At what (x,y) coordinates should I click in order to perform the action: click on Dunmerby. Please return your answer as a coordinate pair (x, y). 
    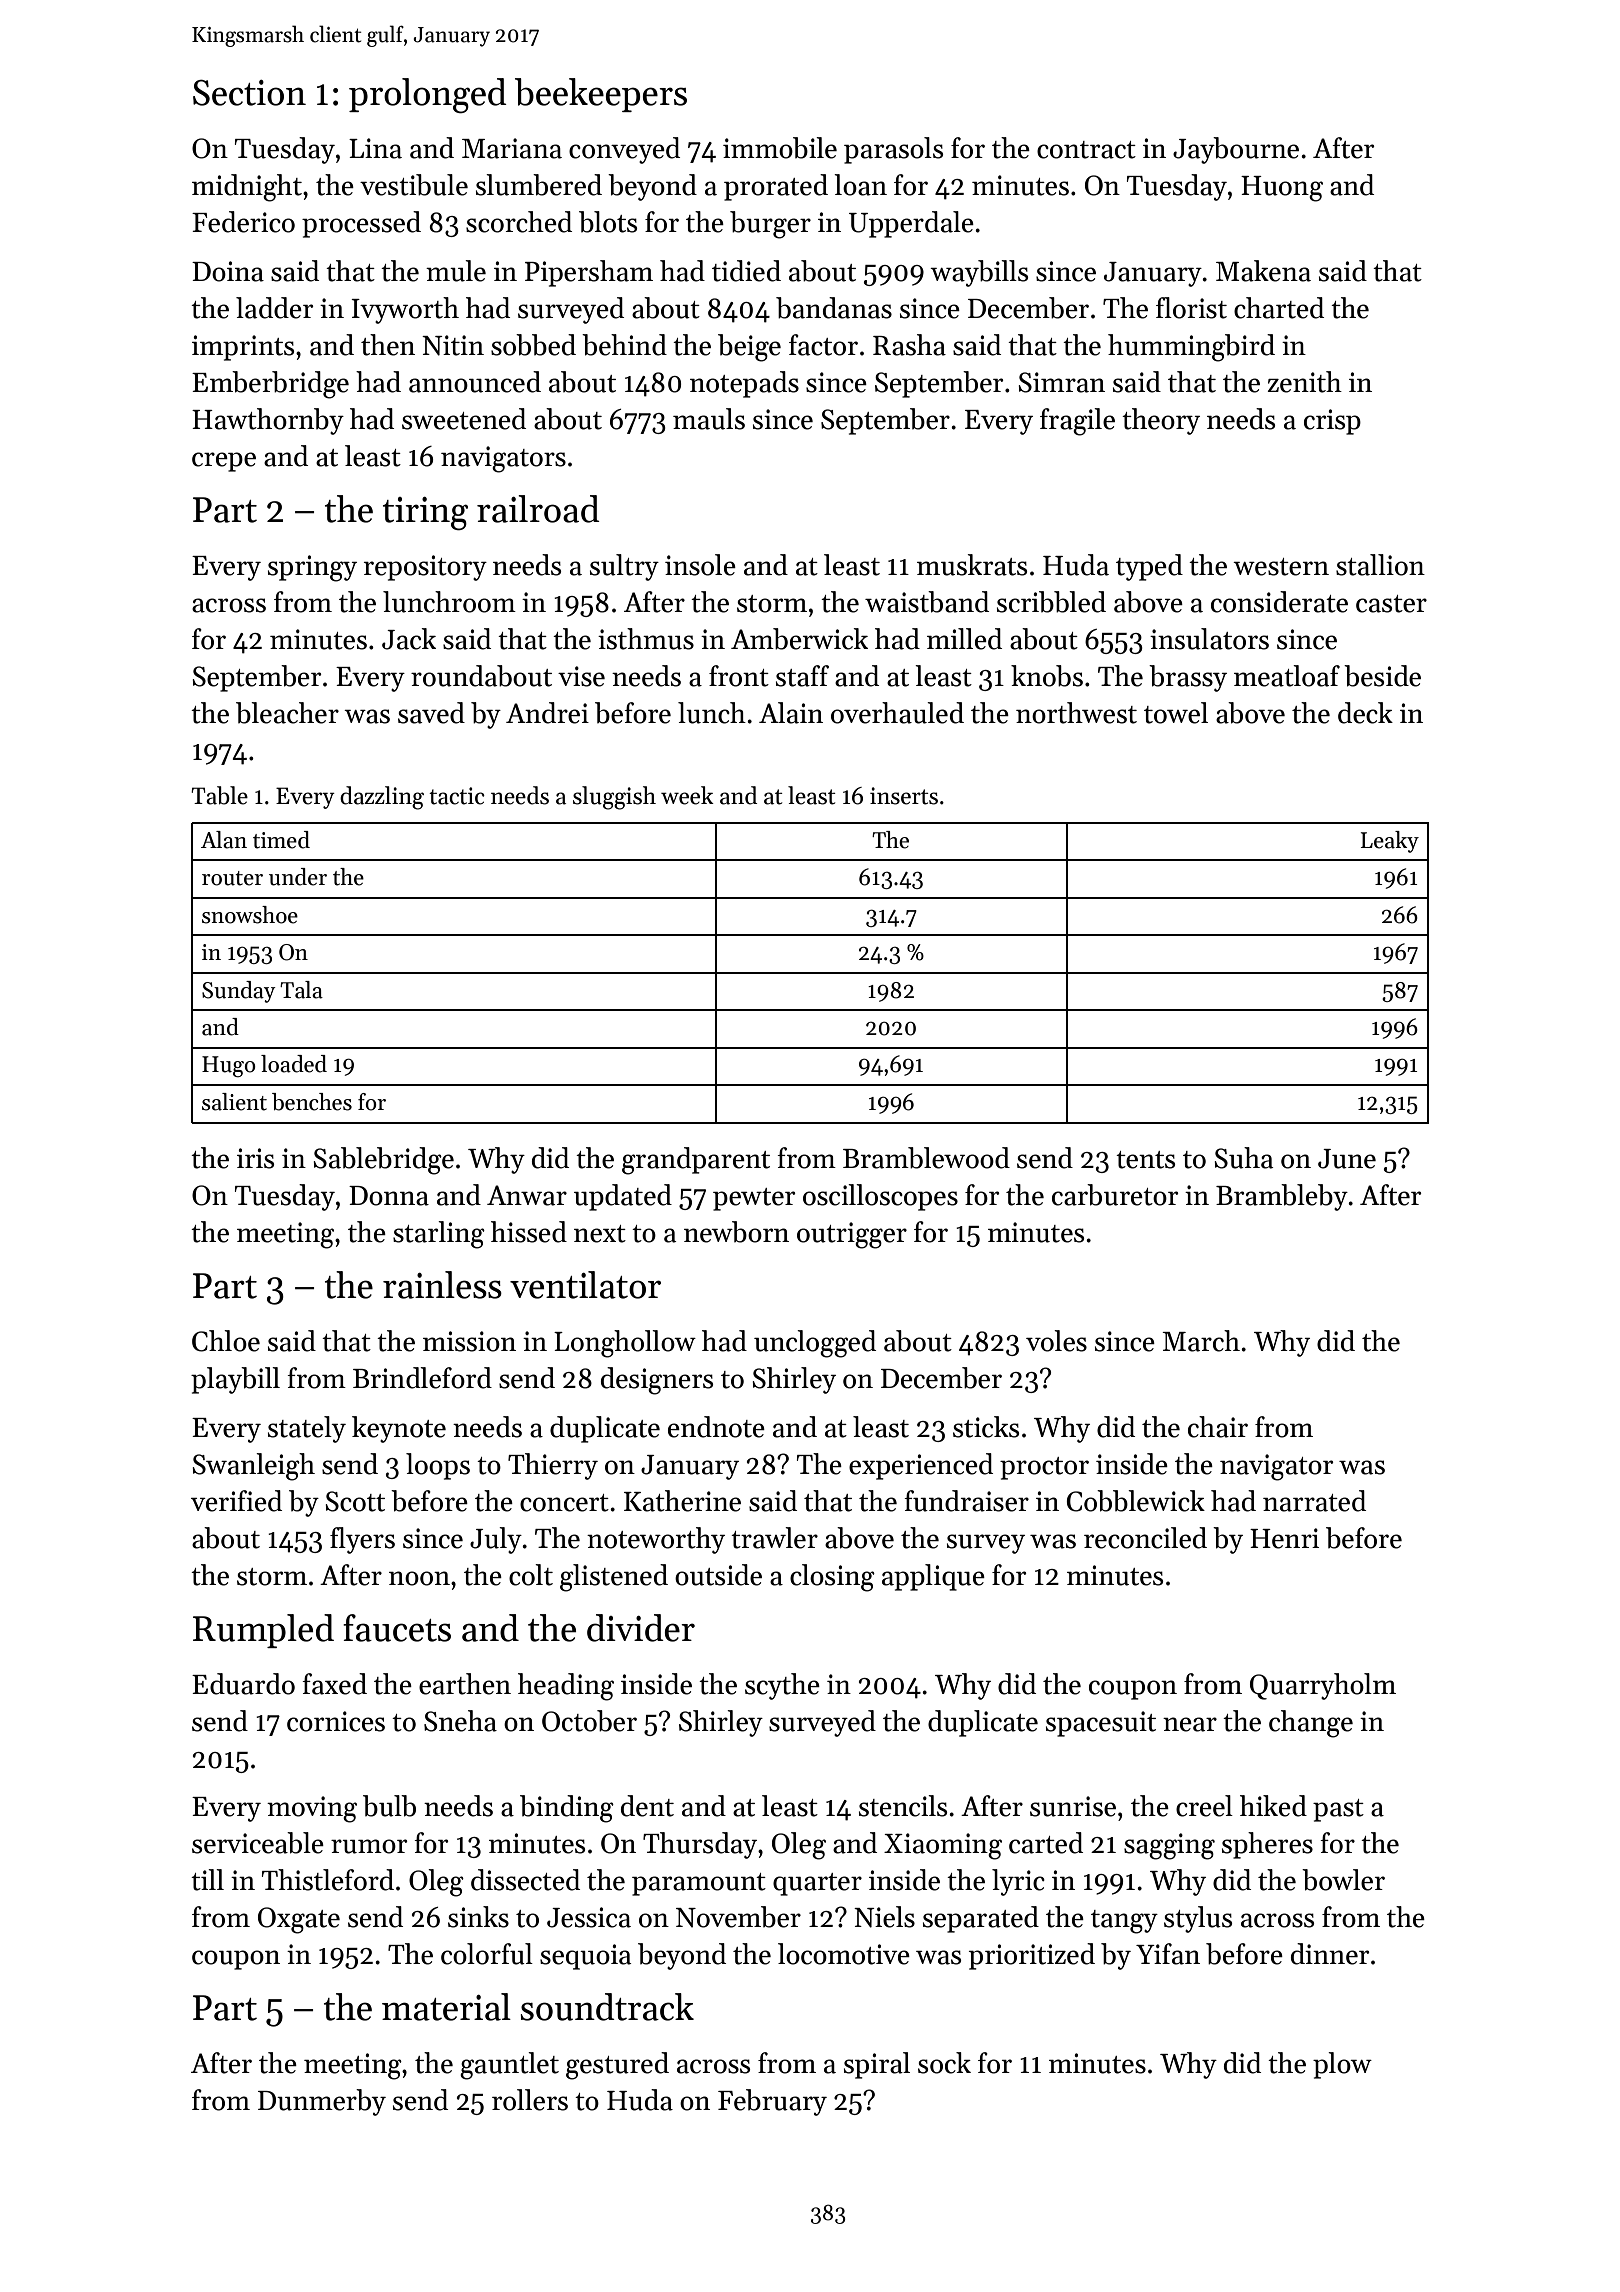
    Looking at the image, I should click on (322, 2102).
